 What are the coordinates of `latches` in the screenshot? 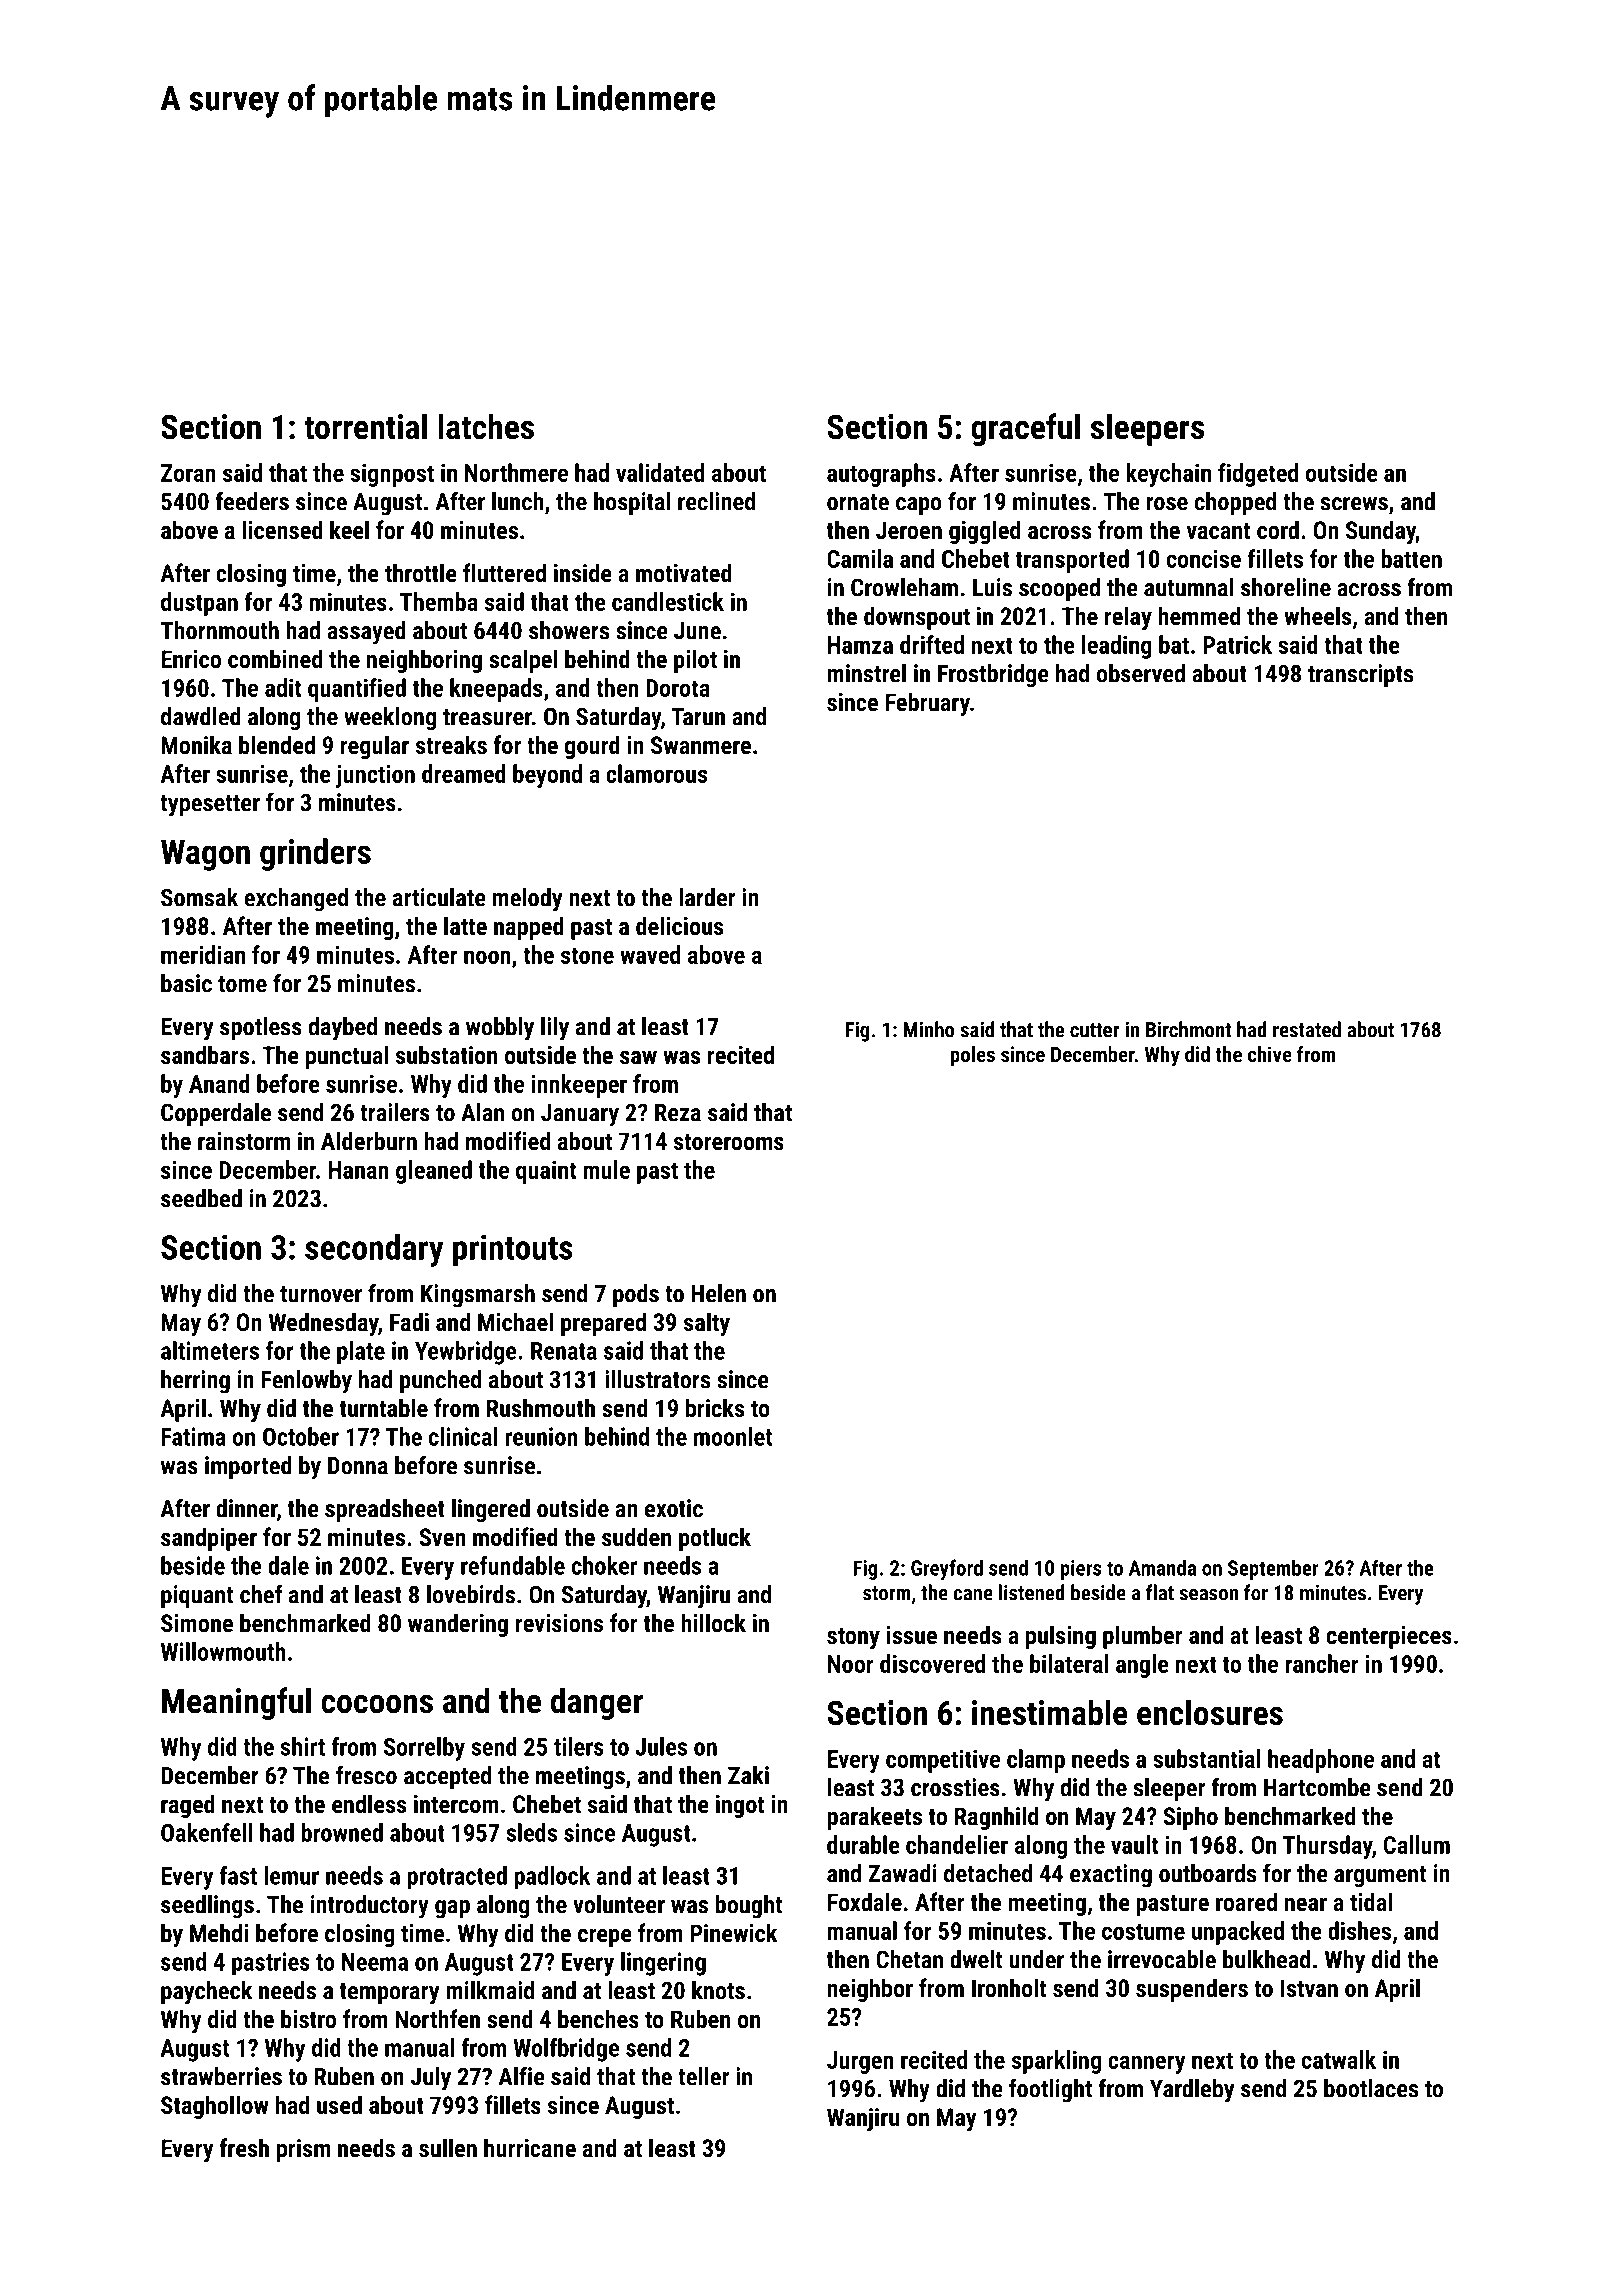 It's located at (486, 426).
